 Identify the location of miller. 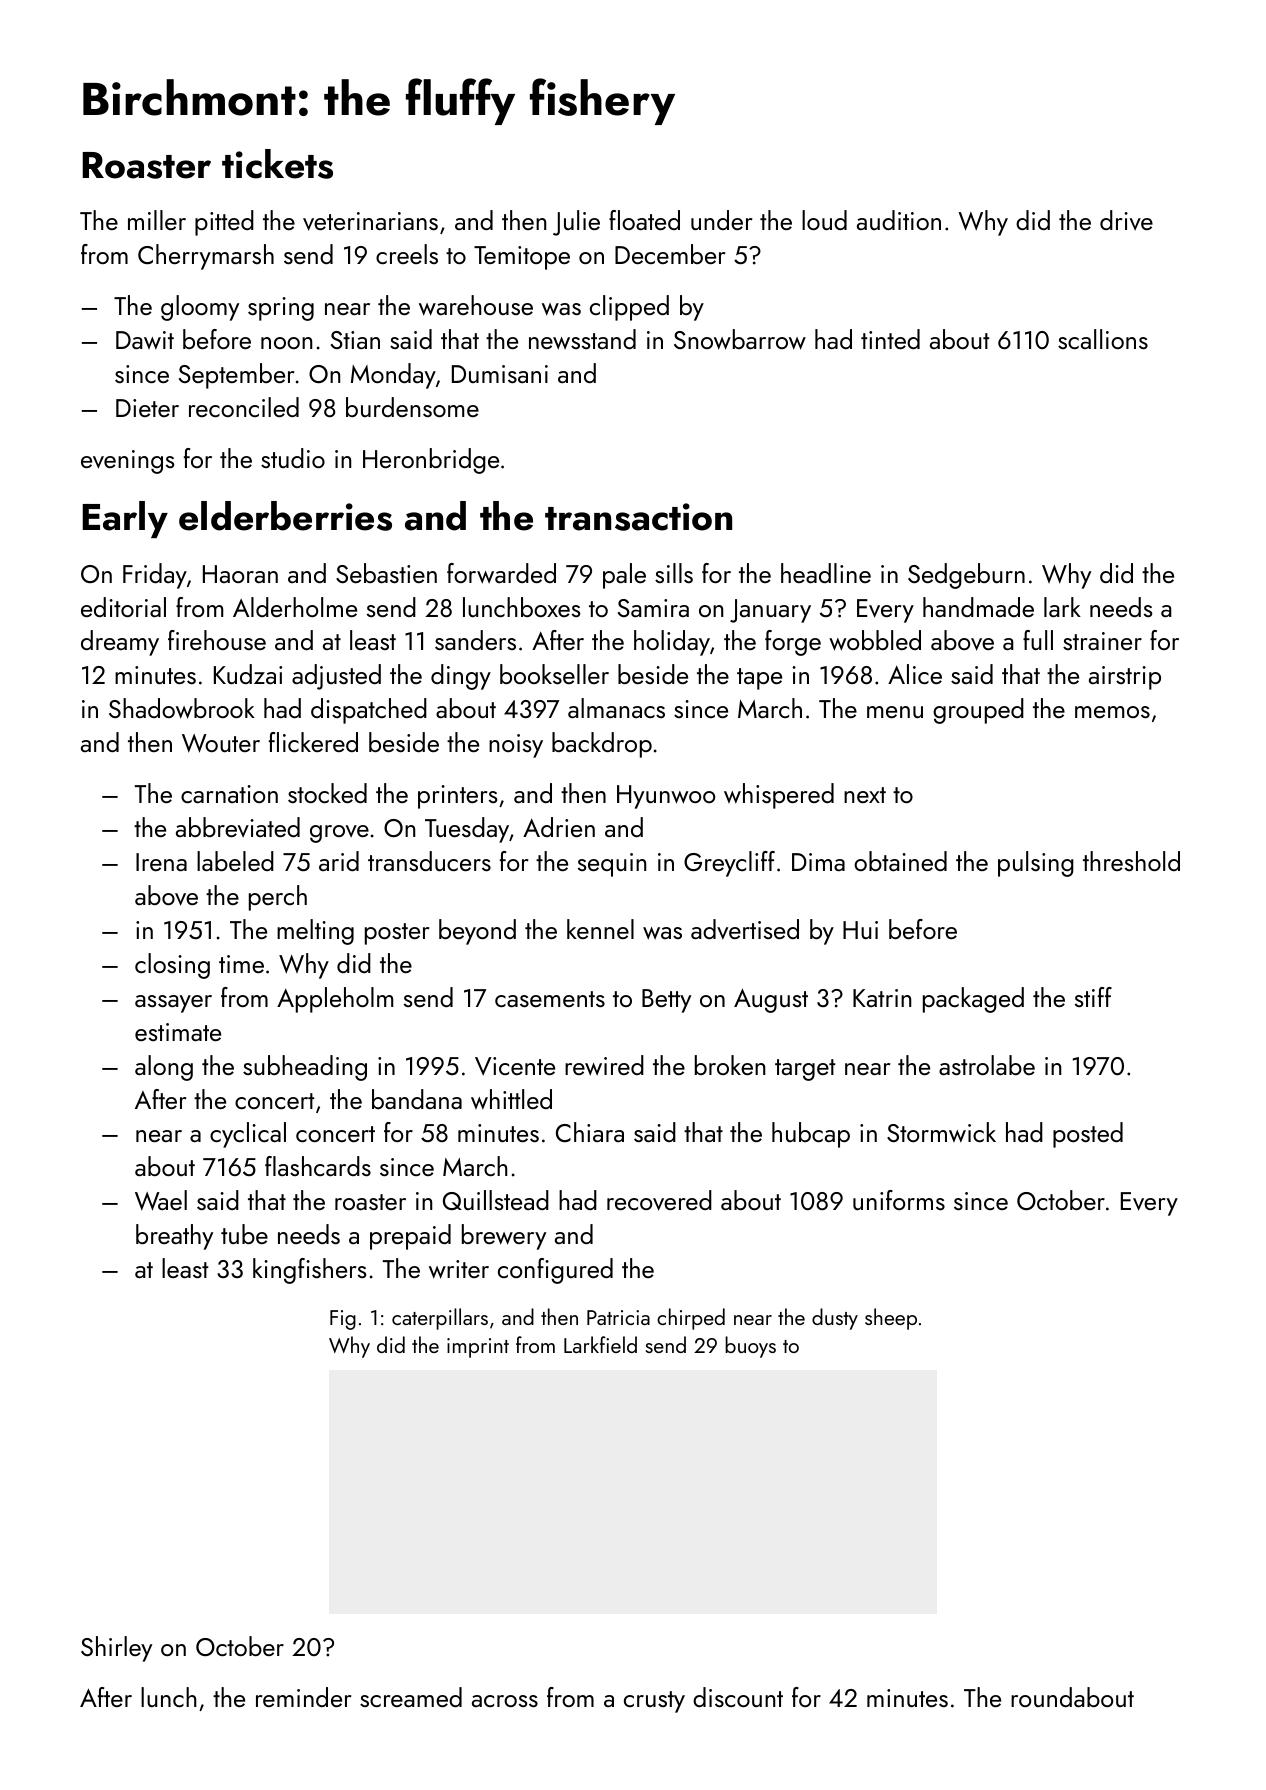
(157, 220).
